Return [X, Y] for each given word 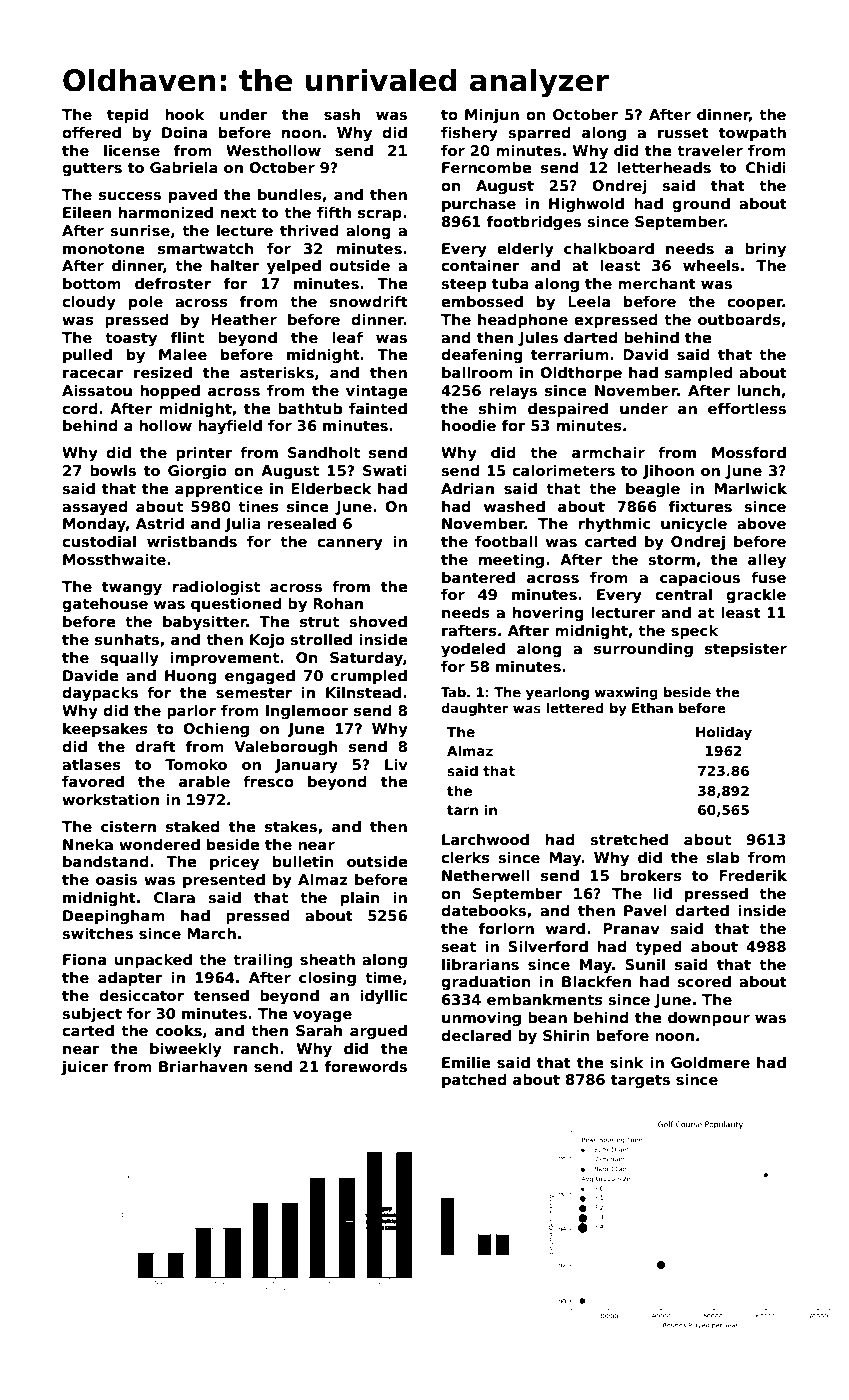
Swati [385, 470]
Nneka [88, 844]
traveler [710, 150]
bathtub [310, 408]
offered [91, 132]
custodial [99, 541]
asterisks [277, 373]
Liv [396, 764]
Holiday [724, 733]
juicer [84, 1068]
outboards [739, 320]
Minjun [492, 116]
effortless [747, 409]
